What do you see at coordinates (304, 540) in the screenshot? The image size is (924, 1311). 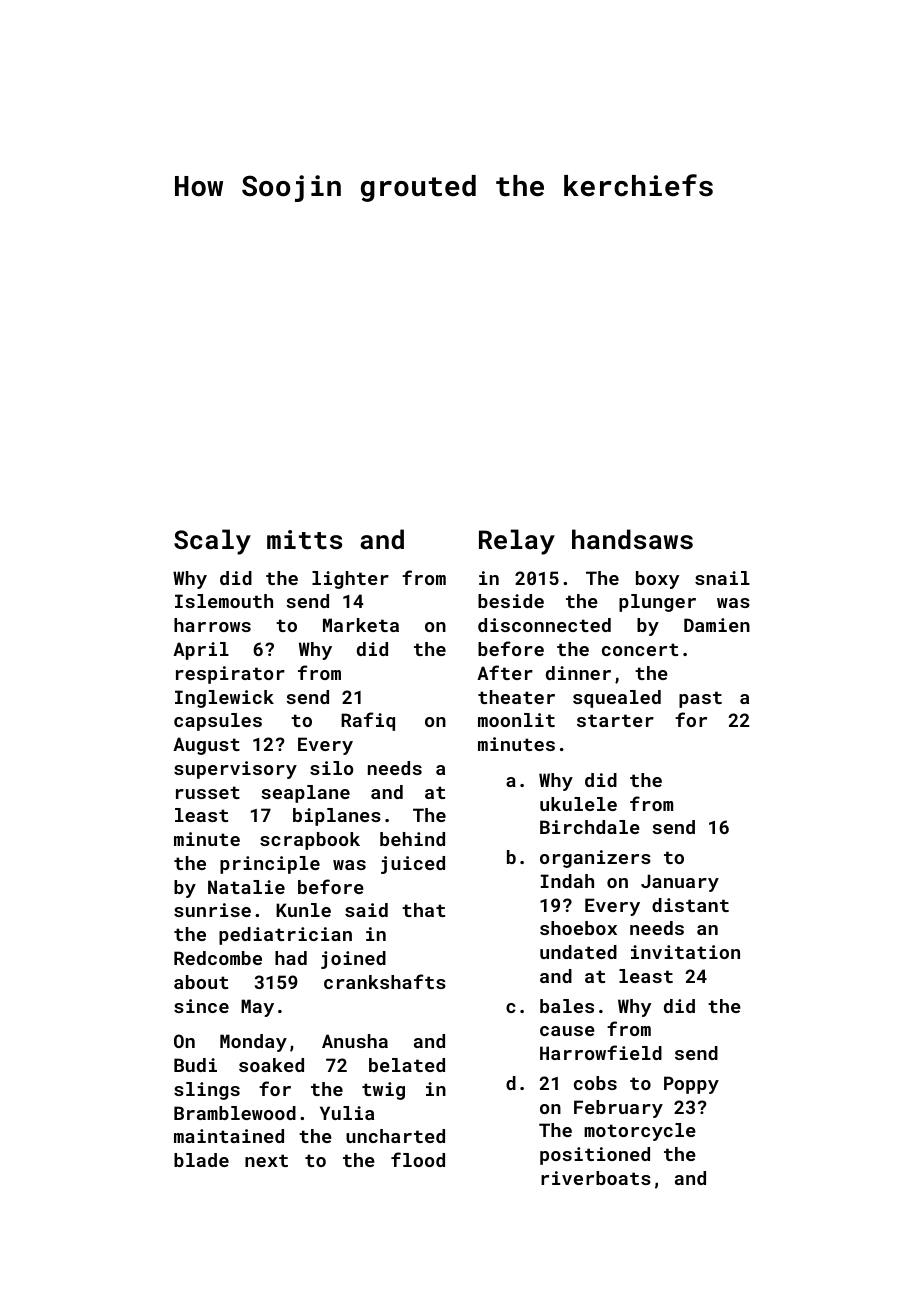 I see `mitts` at bounding box center [304, 540].
